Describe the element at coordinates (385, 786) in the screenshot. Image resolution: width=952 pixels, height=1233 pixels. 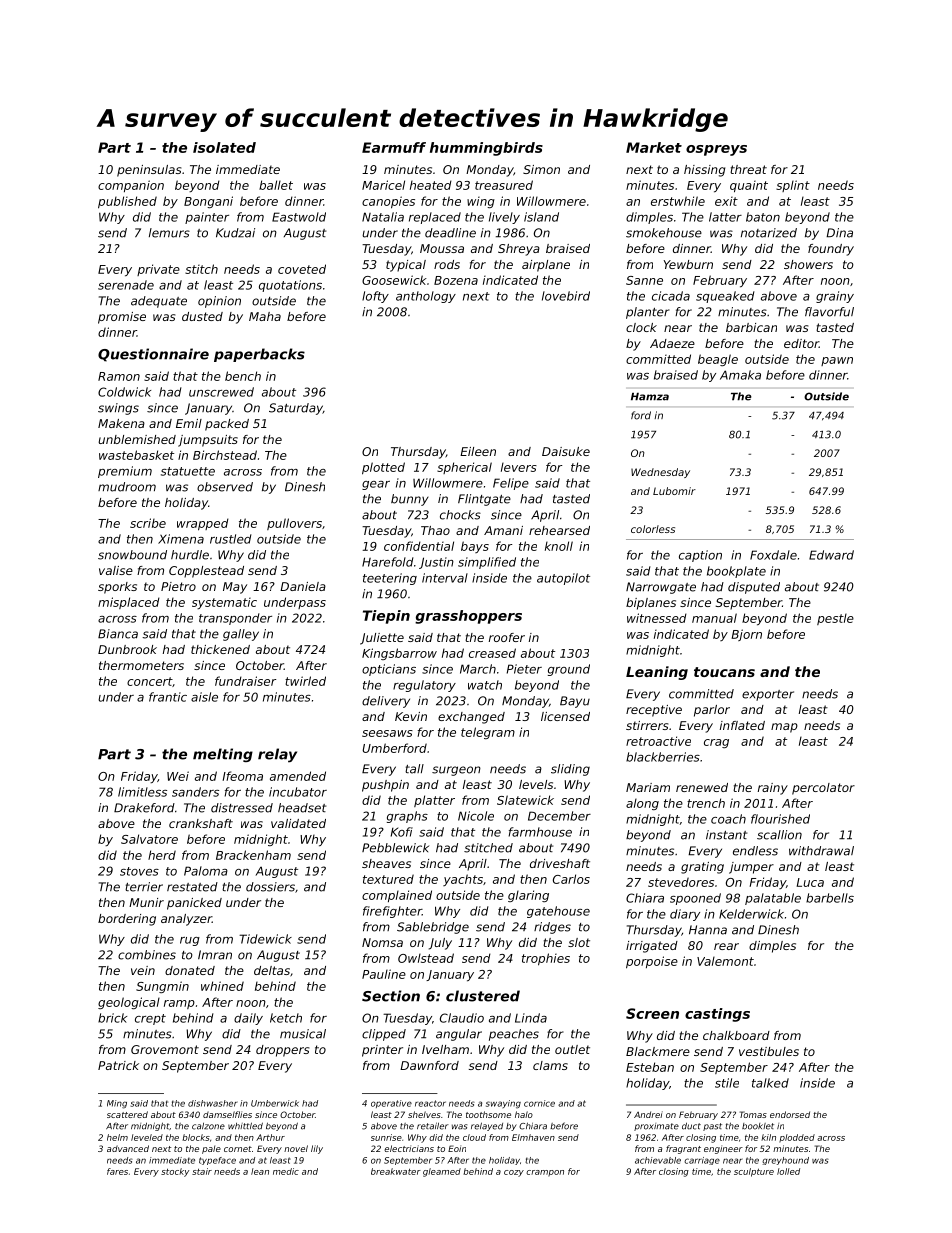
I see `pushpin` at that location.
